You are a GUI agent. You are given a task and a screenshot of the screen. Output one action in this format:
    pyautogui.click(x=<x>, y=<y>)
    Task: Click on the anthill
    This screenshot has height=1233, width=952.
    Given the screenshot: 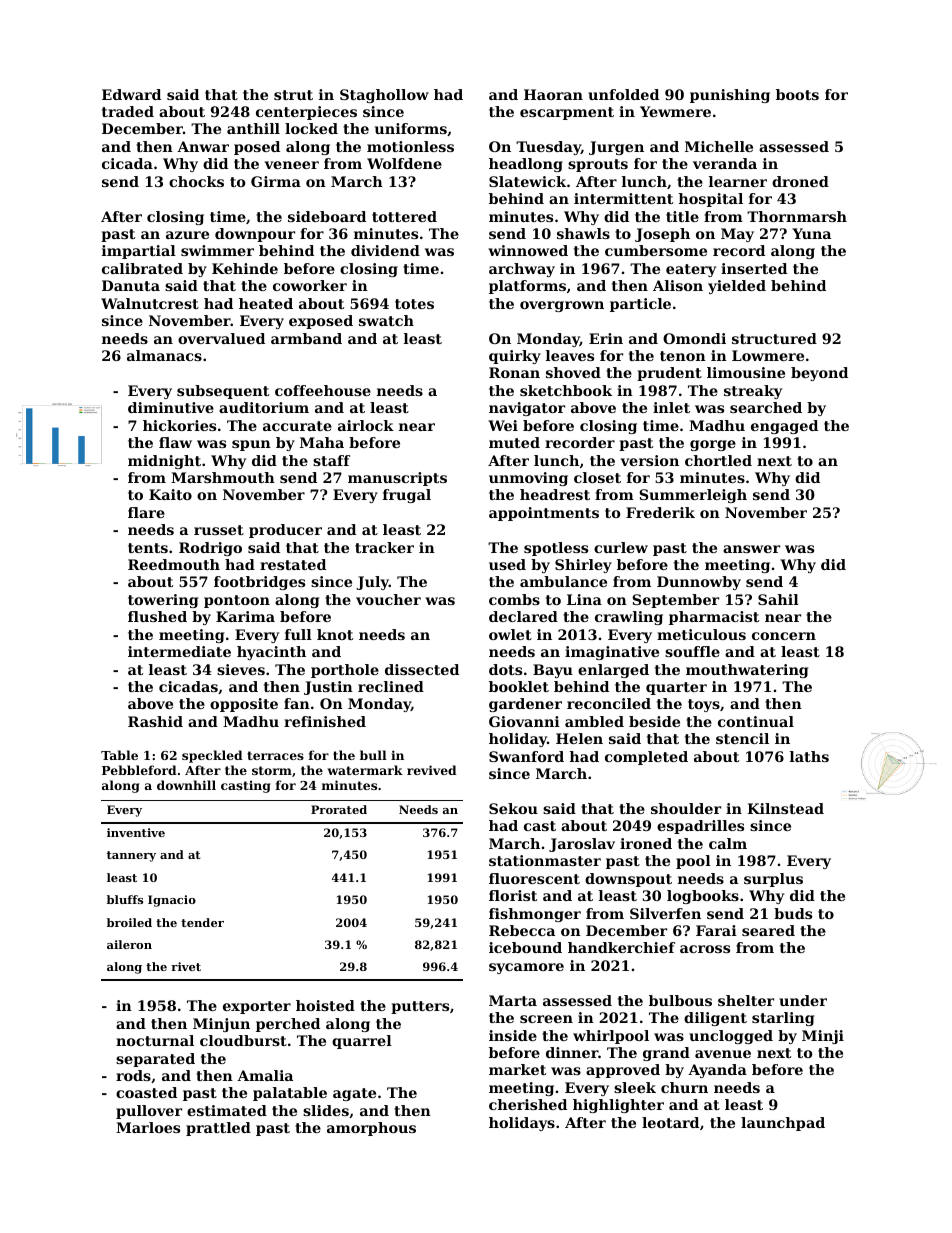 What is the action you would take?
    pyautogui.click(x=253, y=128)
